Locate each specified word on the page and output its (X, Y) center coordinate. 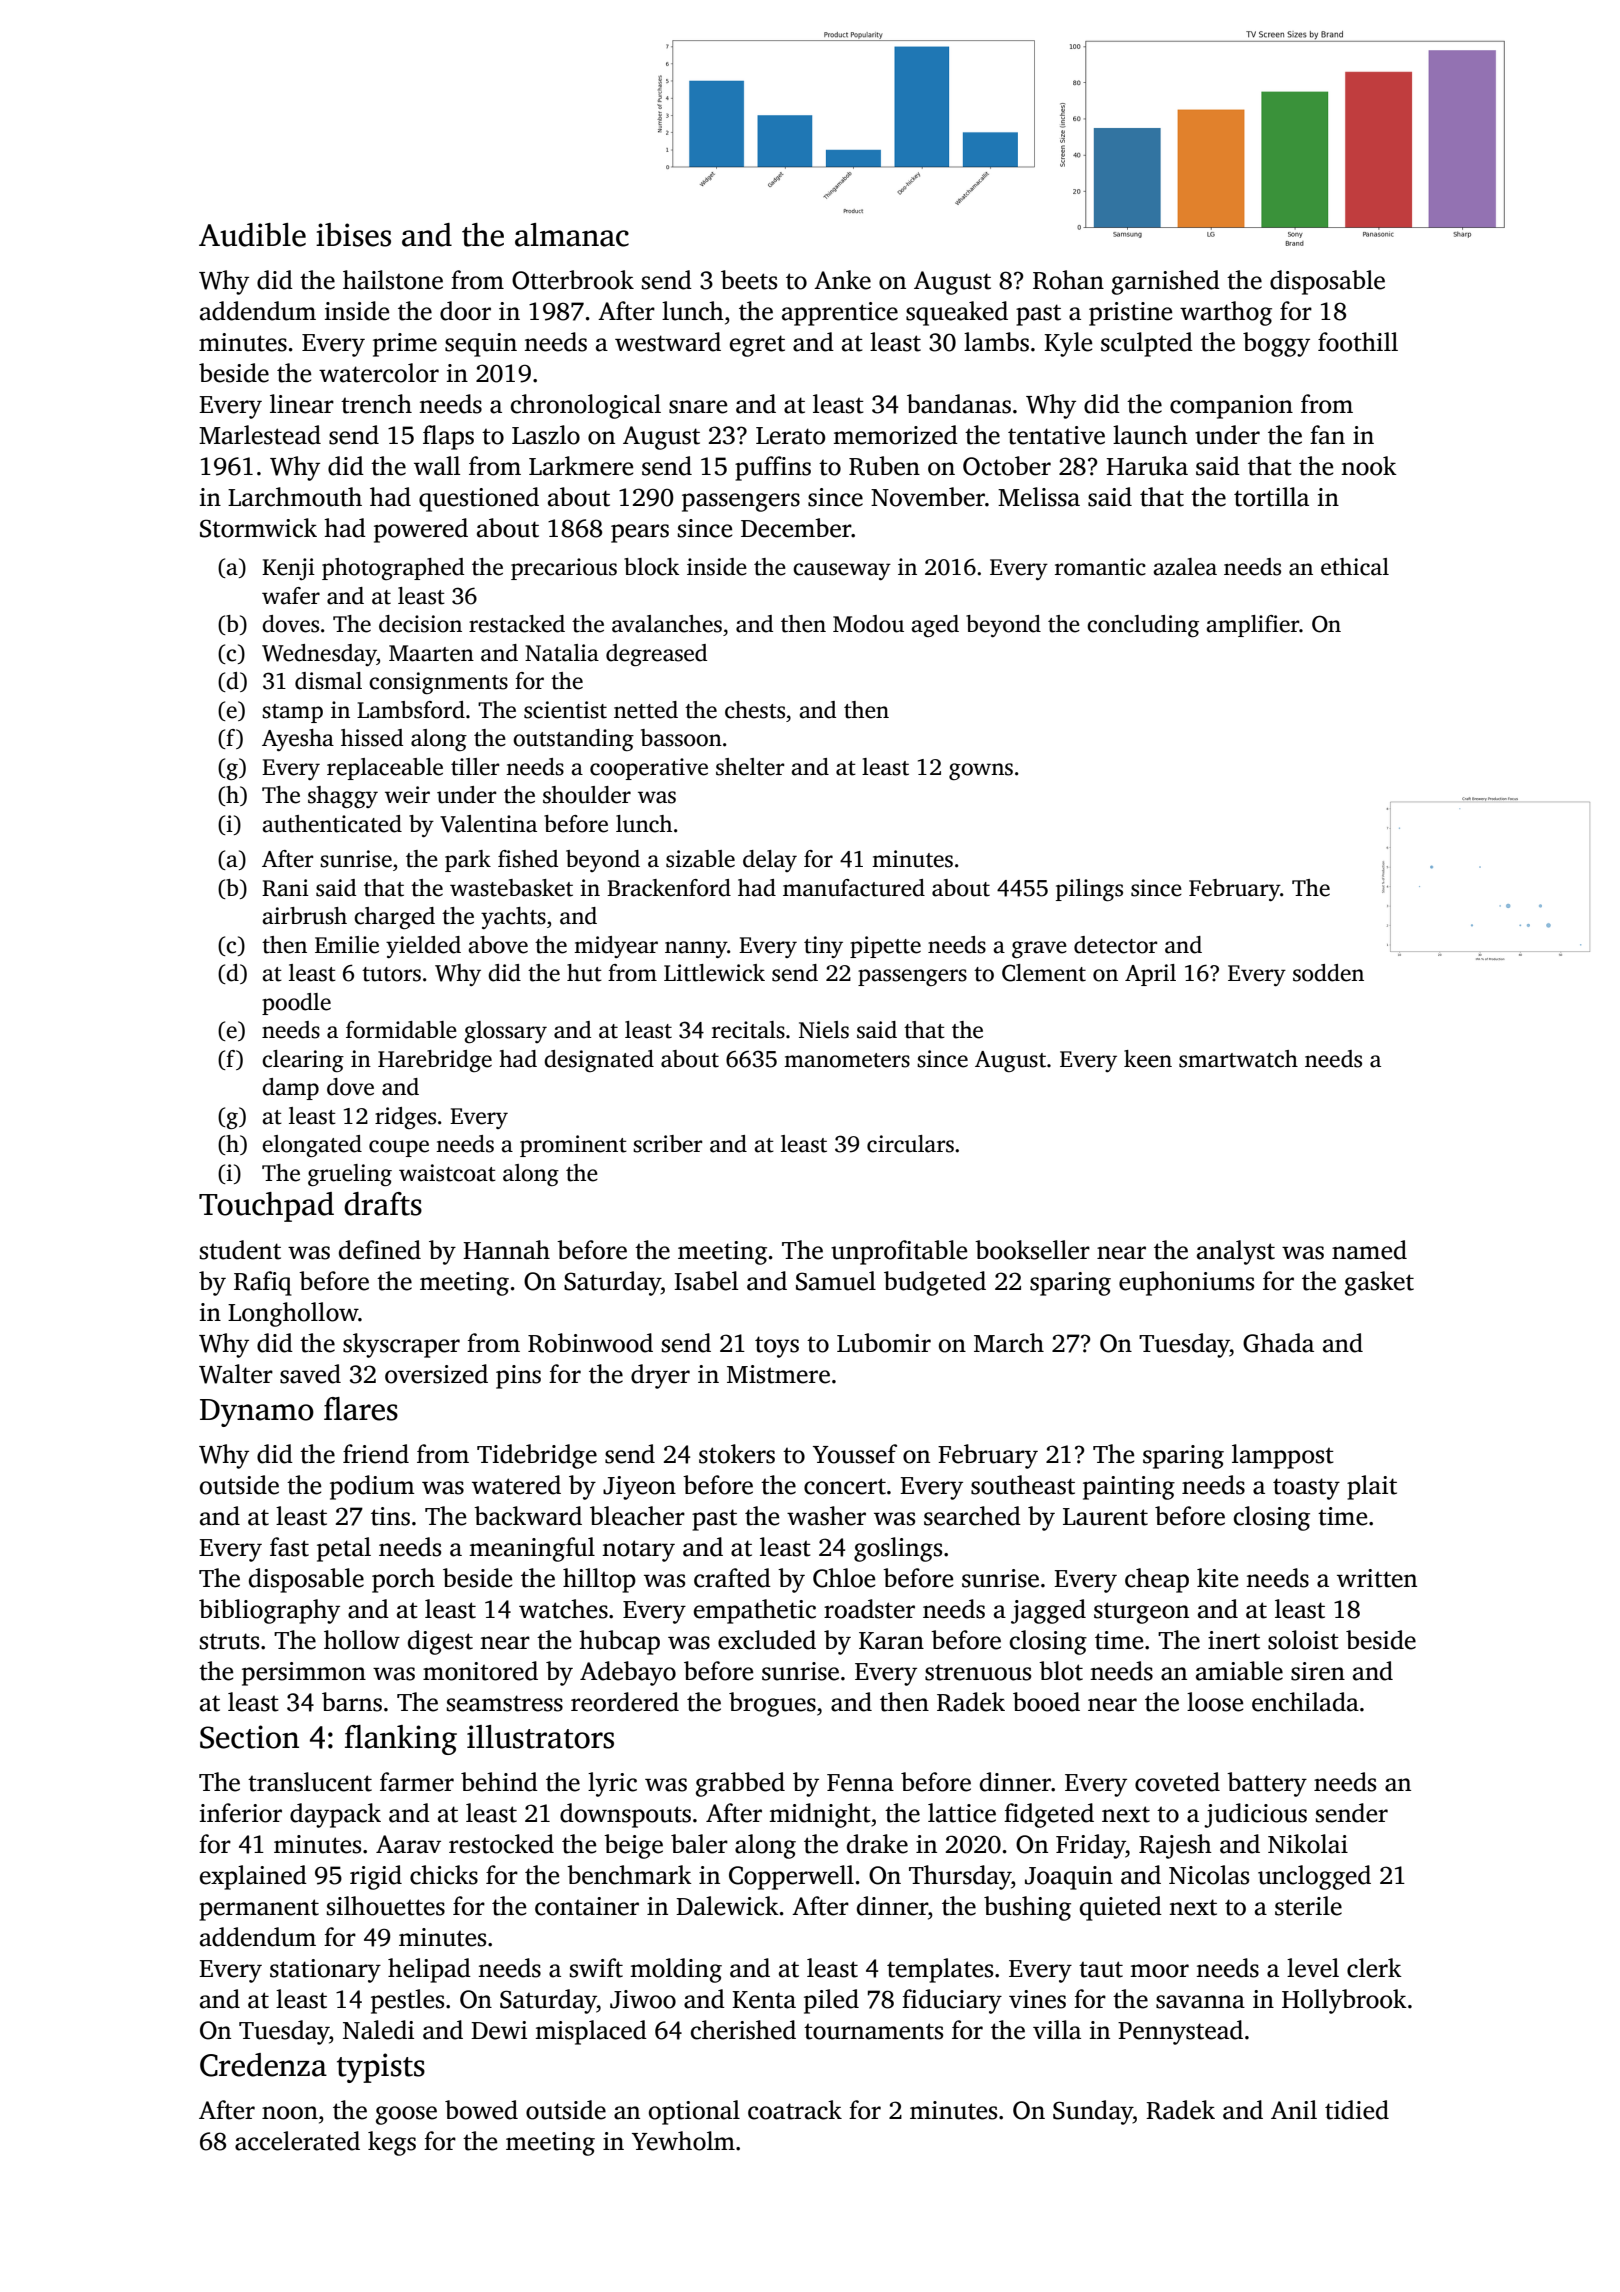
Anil (1294, 2109)
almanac (572, 235)
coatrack (795, 2110)
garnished (1166, 282)
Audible (252, 235)
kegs (392, 2143)
